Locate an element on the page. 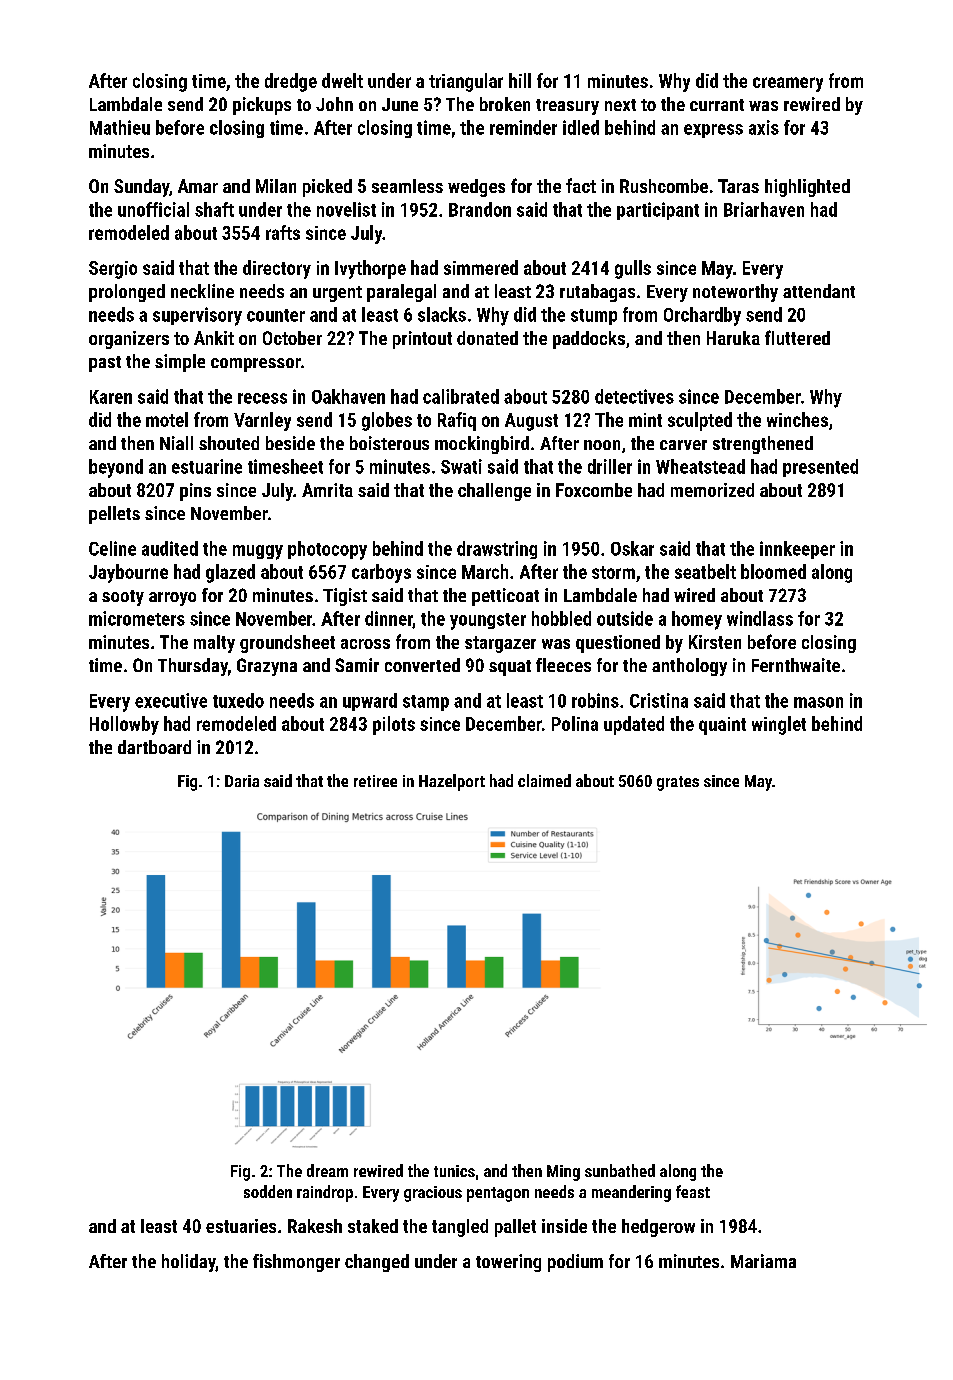 Image resolution: width=953 pixels, height=1380 pixels. feast is located at coordinates (693, 1191).
